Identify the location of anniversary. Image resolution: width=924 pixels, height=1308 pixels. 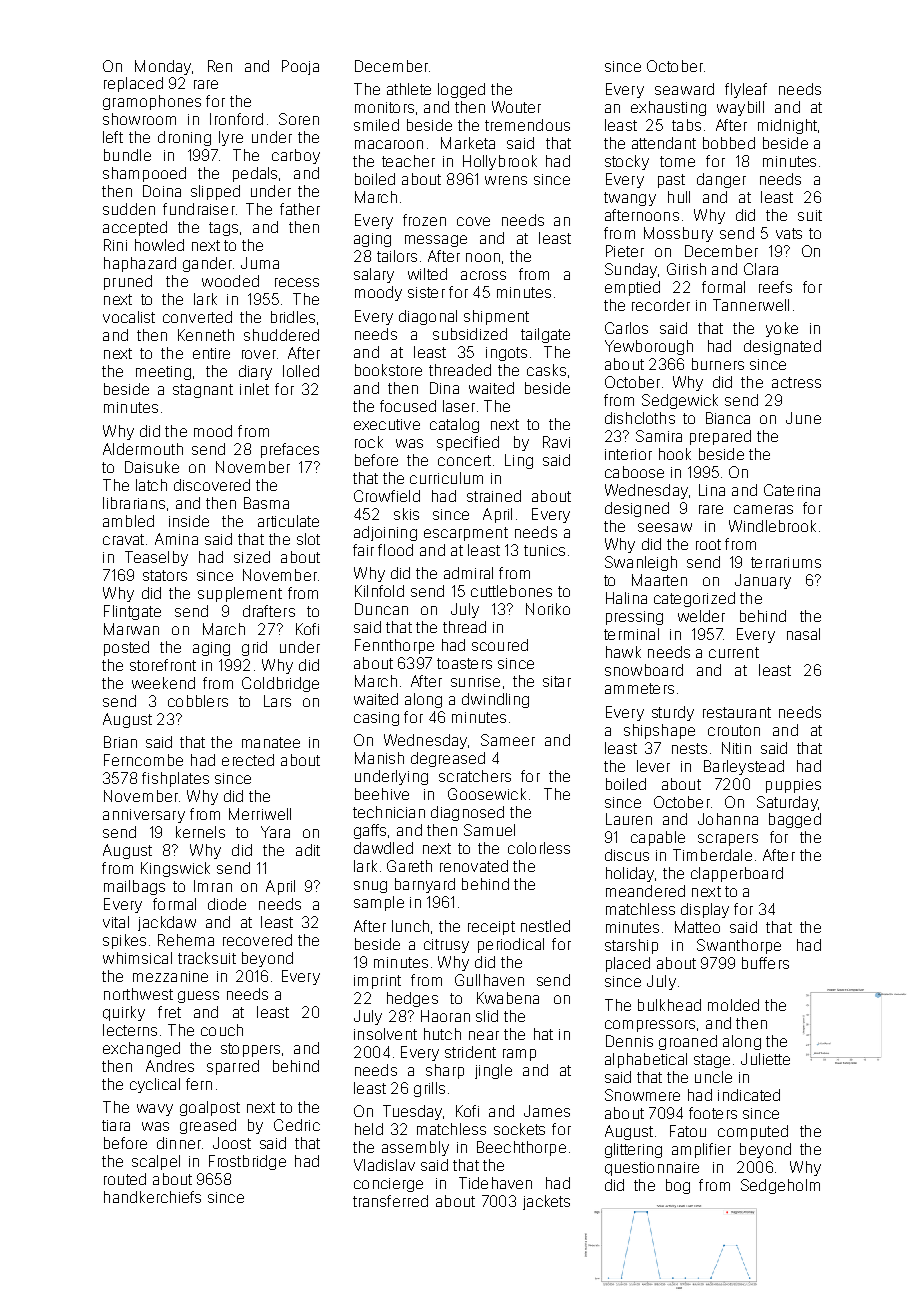
(144, 816).
